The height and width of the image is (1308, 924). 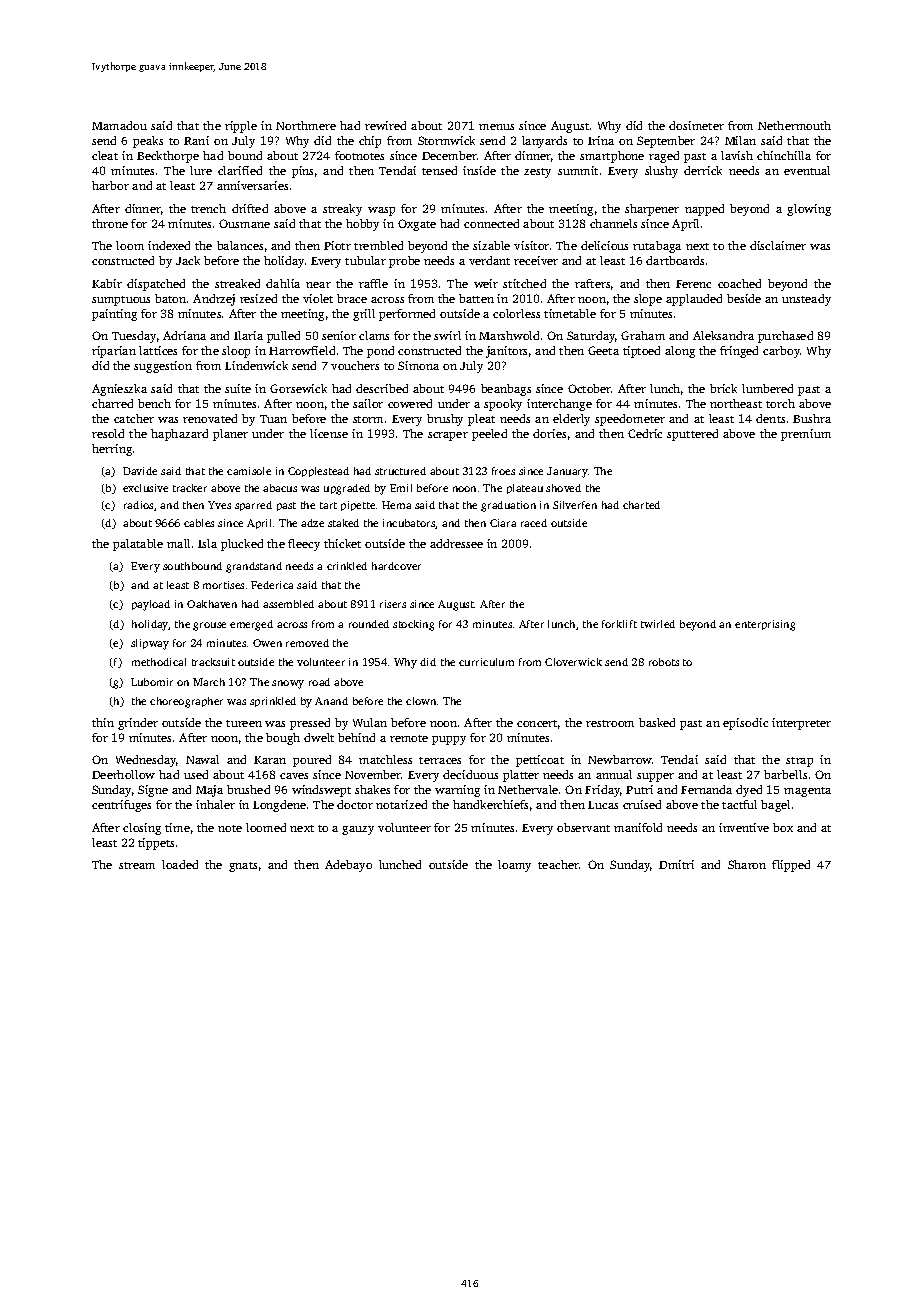 I want to click on Nethermouth, so click(x=794, y=125).
